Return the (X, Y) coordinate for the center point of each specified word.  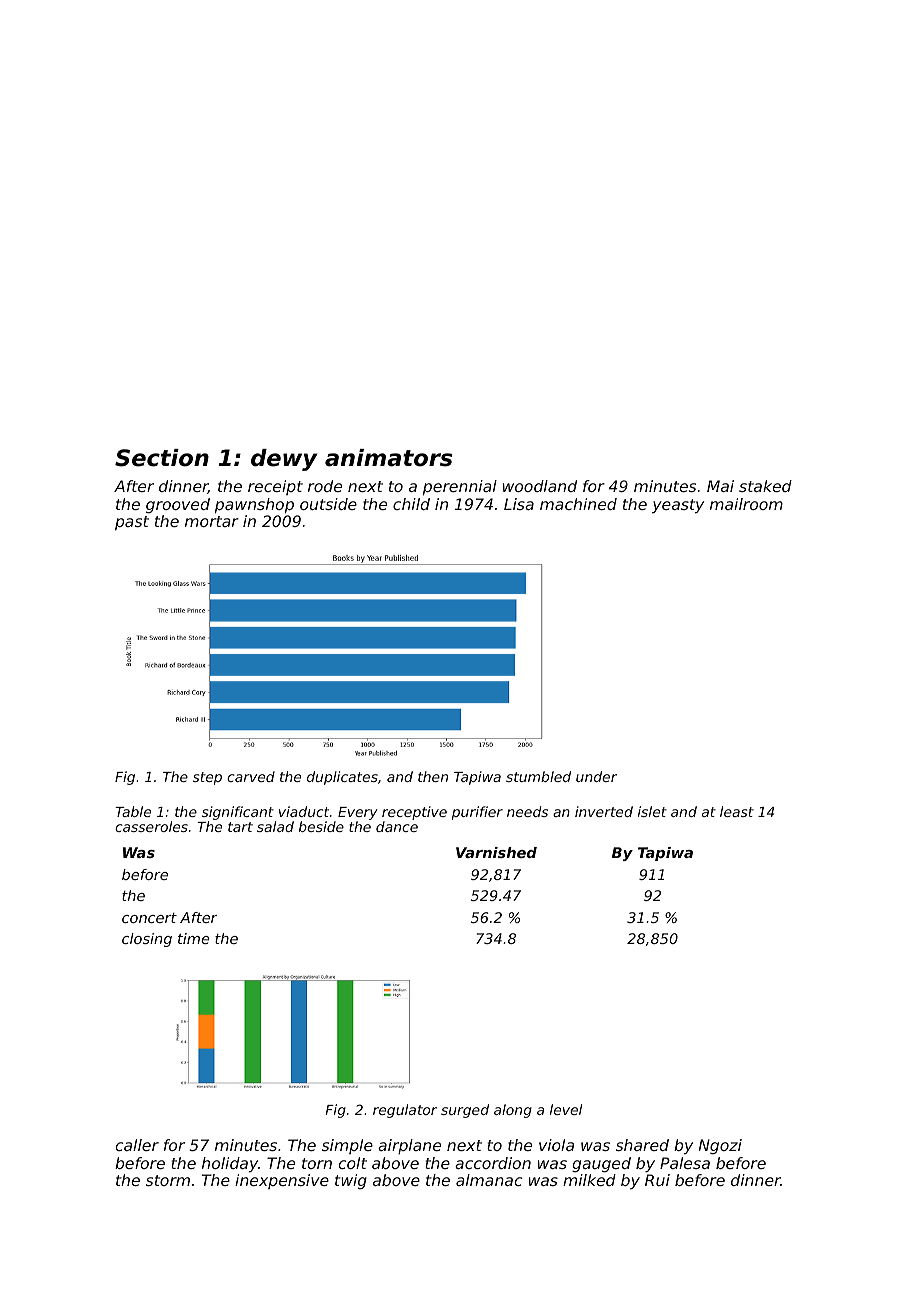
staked (765, 486)
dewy (284, 460)
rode (325, 486)
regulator (405, 1111)
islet (652, 811)
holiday (230, 1165)
